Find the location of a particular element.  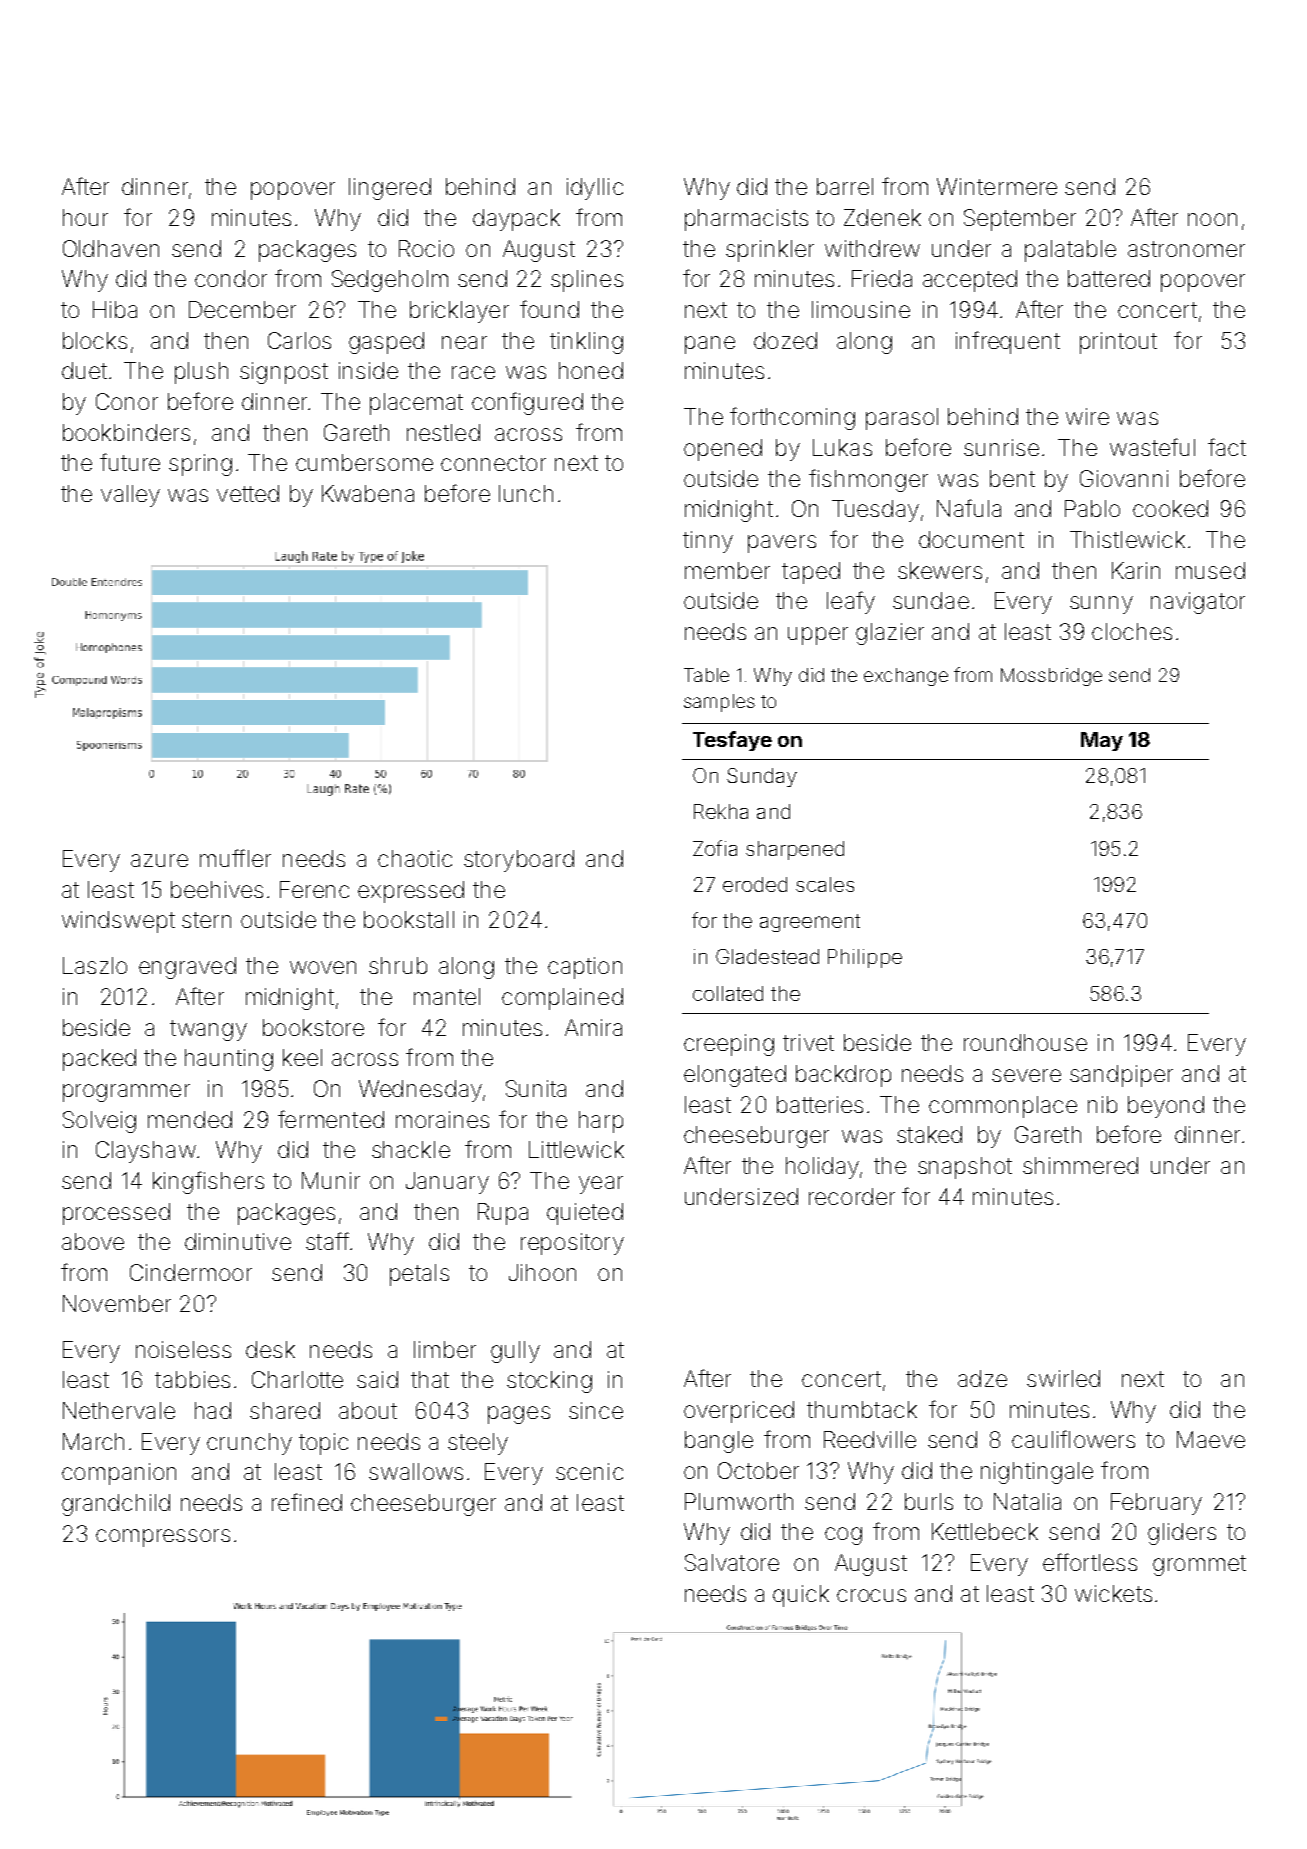

noon is located at coordinates (1212, 219).
